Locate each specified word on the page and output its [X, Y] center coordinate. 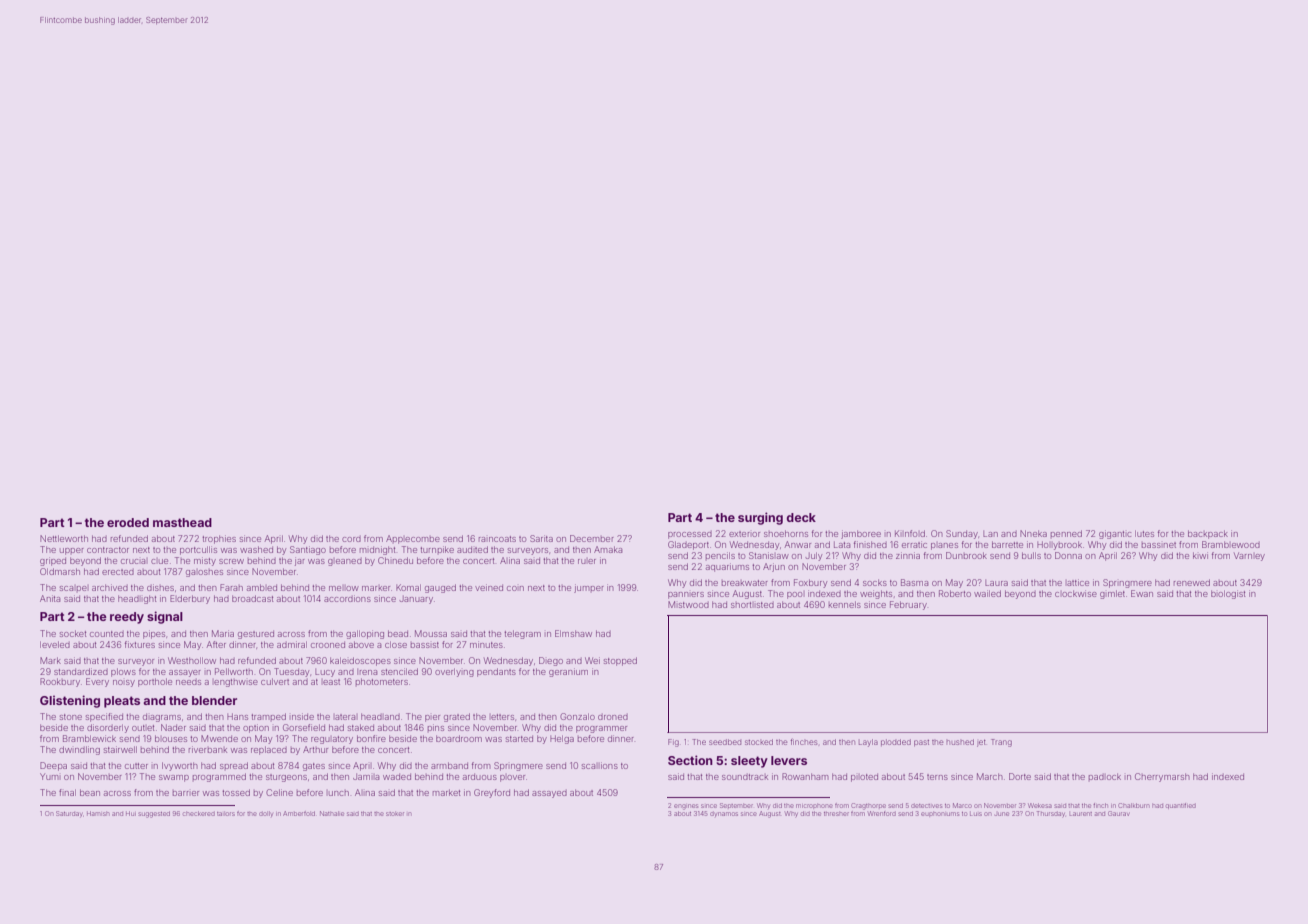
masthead [182, 522]
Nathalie [332, 813]
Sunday [962, 534]
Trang [1001, 743]
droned [613, 717]
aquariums [727, 567]
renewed [1192, 582]
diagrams [162, 717]
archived [110, 587]
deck [801, 517]
